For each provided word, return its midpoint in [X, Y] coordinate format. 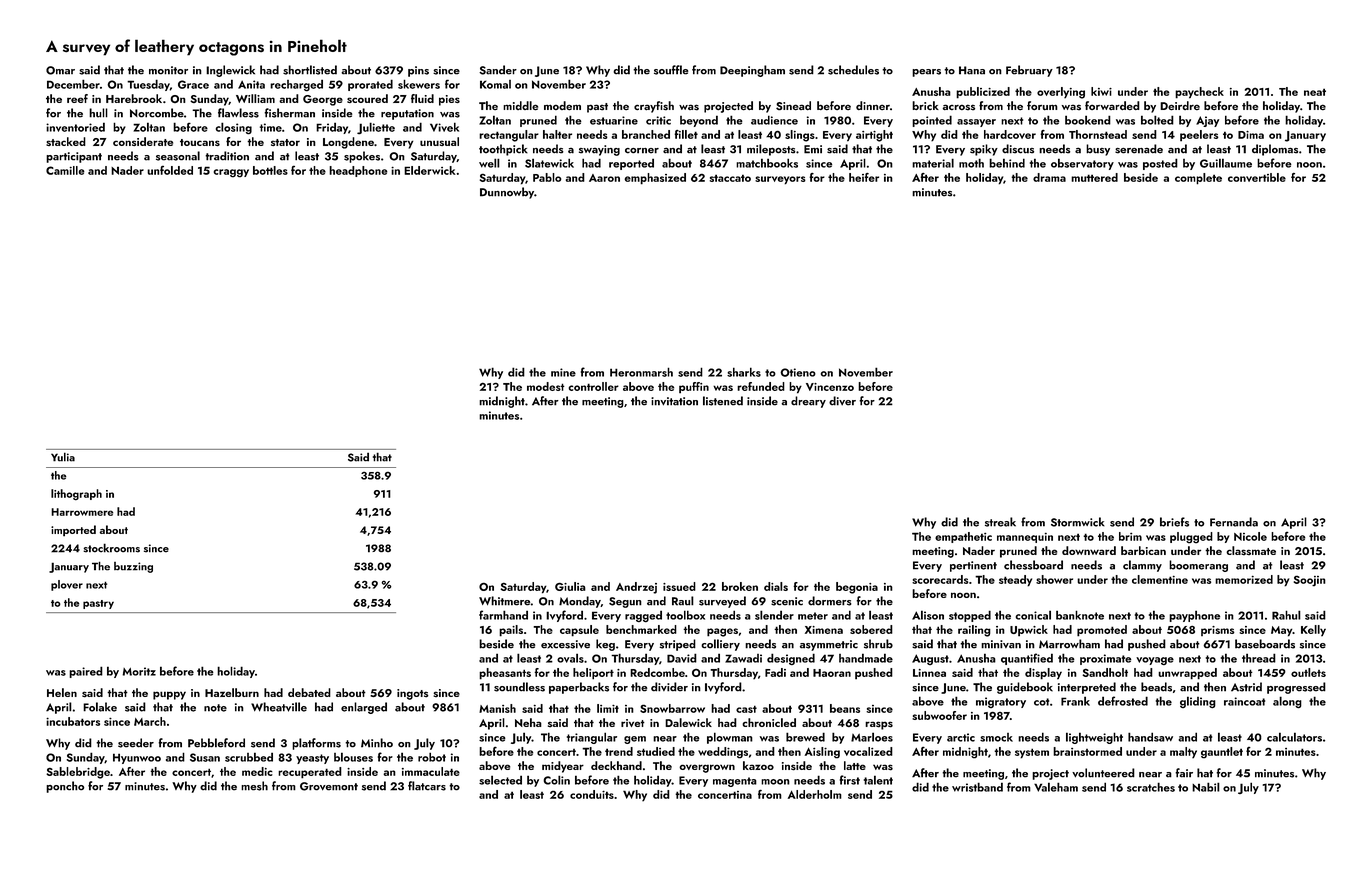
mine [563, 372]
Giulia [570, 586]
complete [1198, 179]
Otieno [798, 372]
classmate [1251, 551]
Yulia [63, 457]
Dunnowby [507, 193]
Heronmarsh [641, 372]
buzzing [133, 567]
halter [557, 134]
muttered [1094, 177]
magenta [735, 782]
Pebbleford [216, 743]
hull [98, 113]
